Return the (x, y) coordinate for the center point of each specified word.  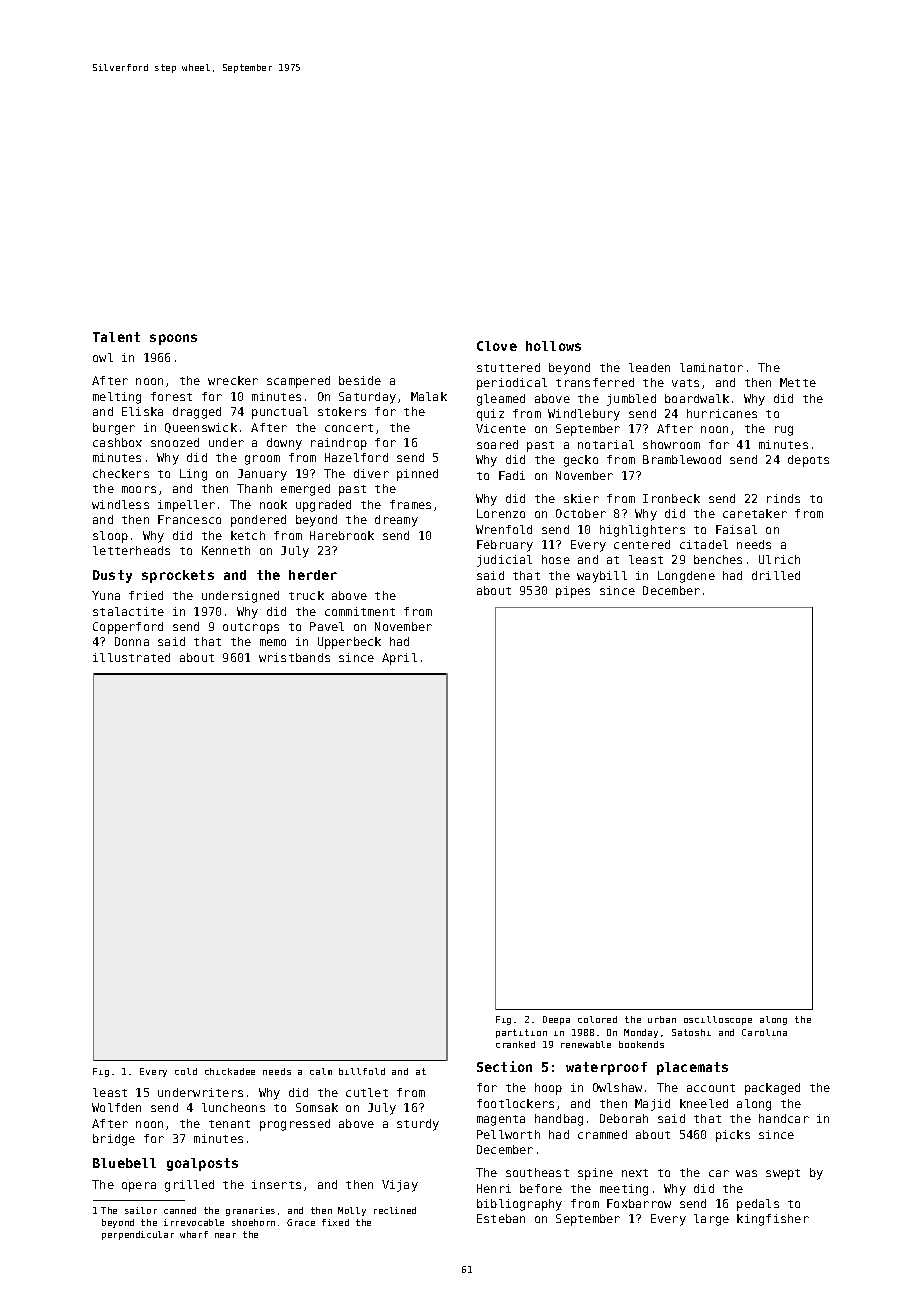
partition (521, 1033)
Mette (798, 382)
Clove (497, 346)
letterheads (131, 550)
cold (186, 1071)
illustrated (131, 657)
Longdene (686, 577)
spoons (173, 339)
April (399, 659)
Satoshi (691, 1032)
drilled (776, 575)
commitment (360, 611)
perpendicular (138, 1235)
